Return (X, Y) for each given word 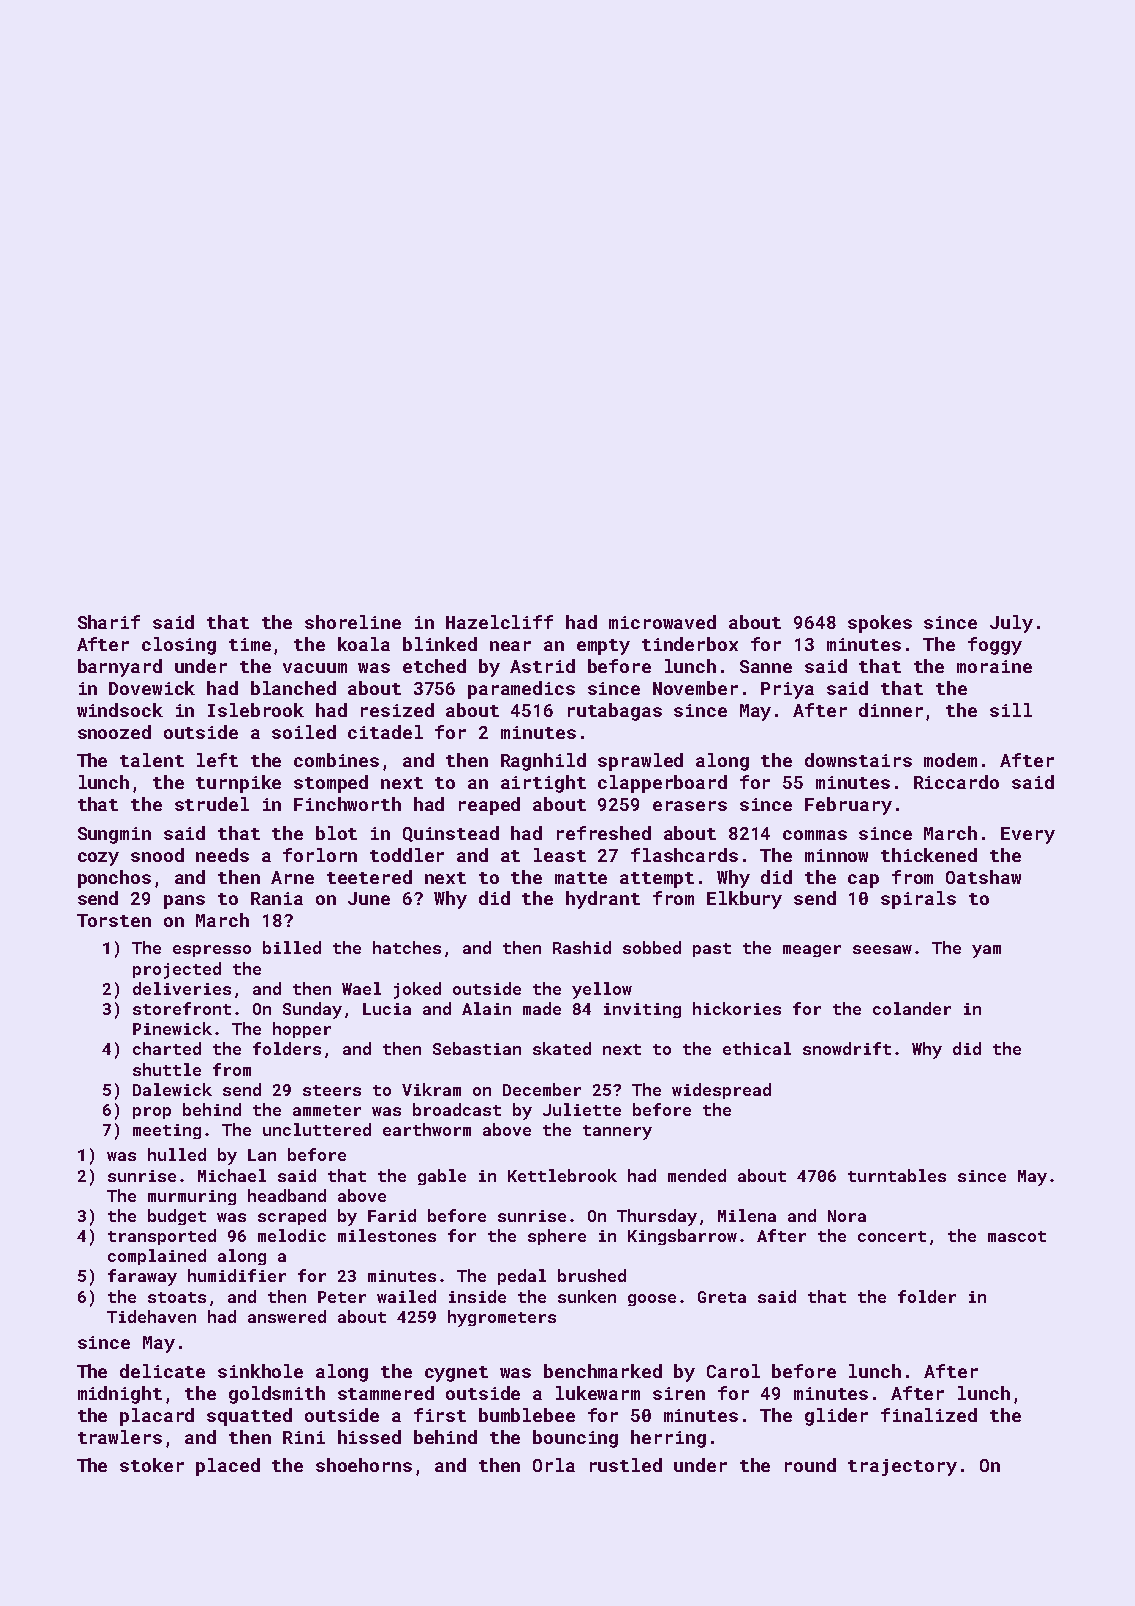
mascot (1017, 1236)
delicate (162, 1371)
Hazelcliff (499, 622)
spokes (880, 624)
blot (336, 833)
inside (477, 1296)
